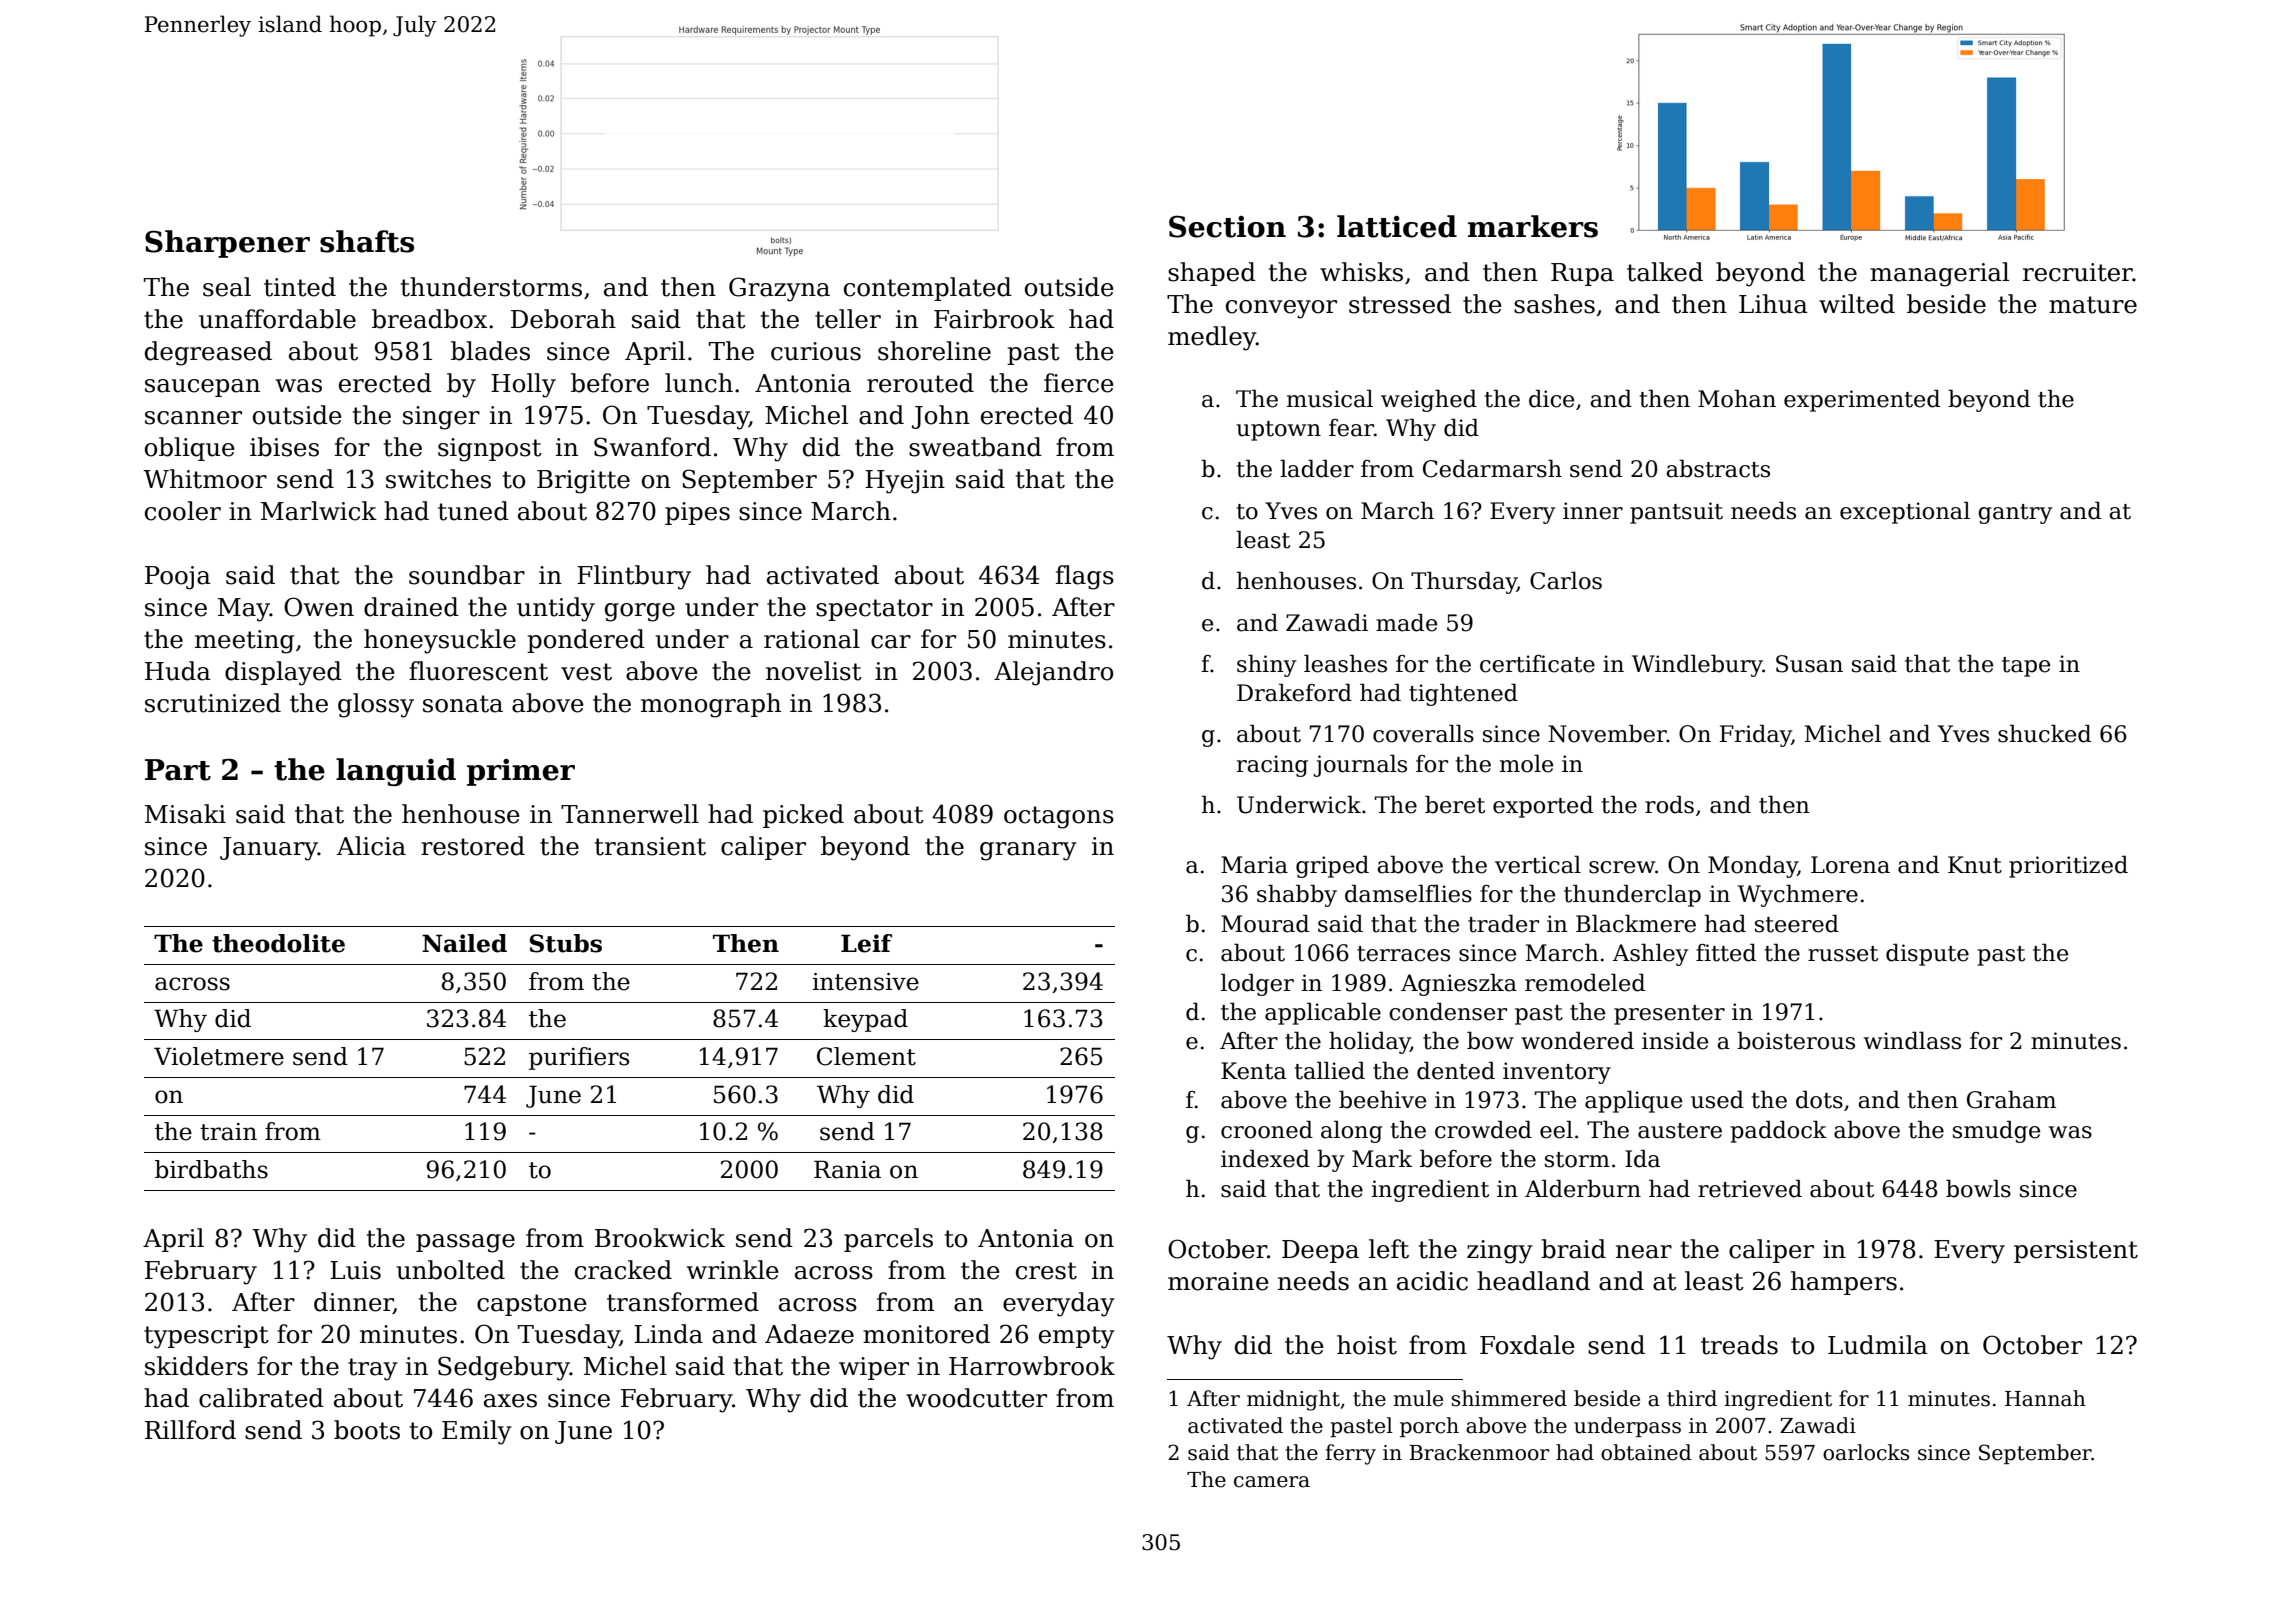 The image size is (2282, 1614). Describe the element at coordinates (623, 1270) in the screenshot. I see `cracked` at that location.
